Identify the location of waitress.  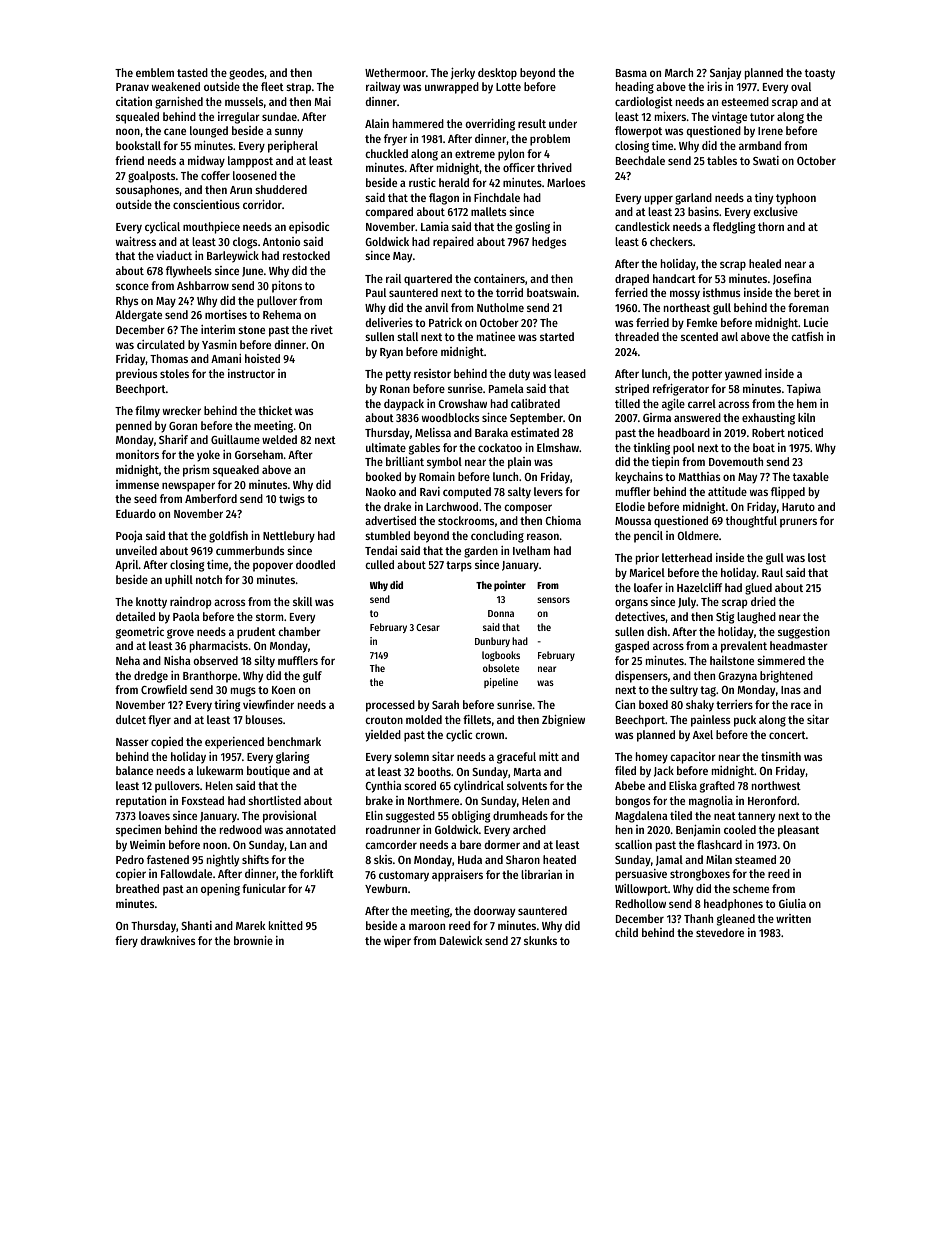
(136, 241).
